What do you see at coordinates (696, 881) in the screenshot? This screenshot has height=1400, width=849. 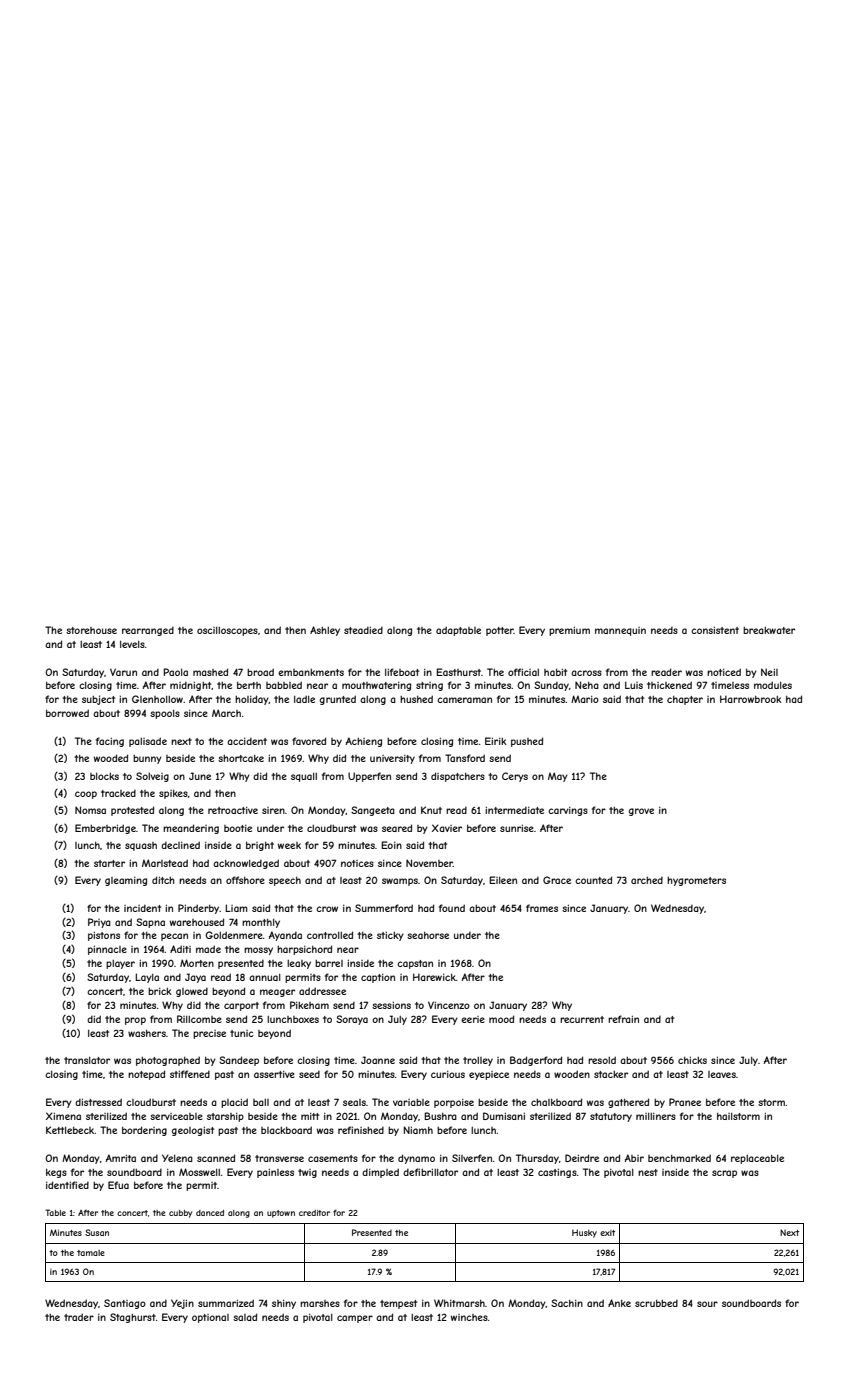 I see `hygrometers` at bounding box center [696, 881].
